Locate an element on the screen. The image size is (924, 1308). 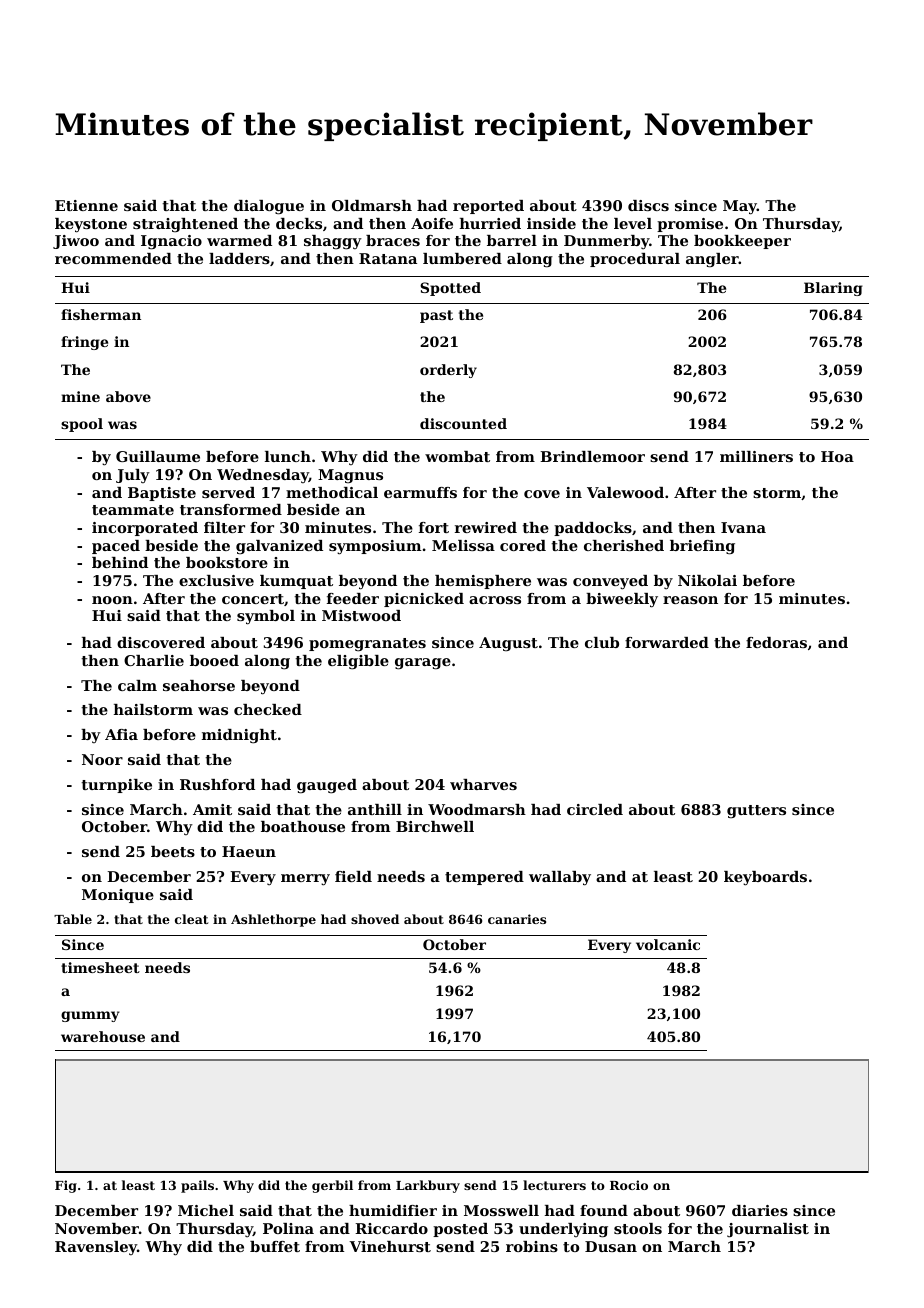
Blaring is located at coordinates (833, 289).
